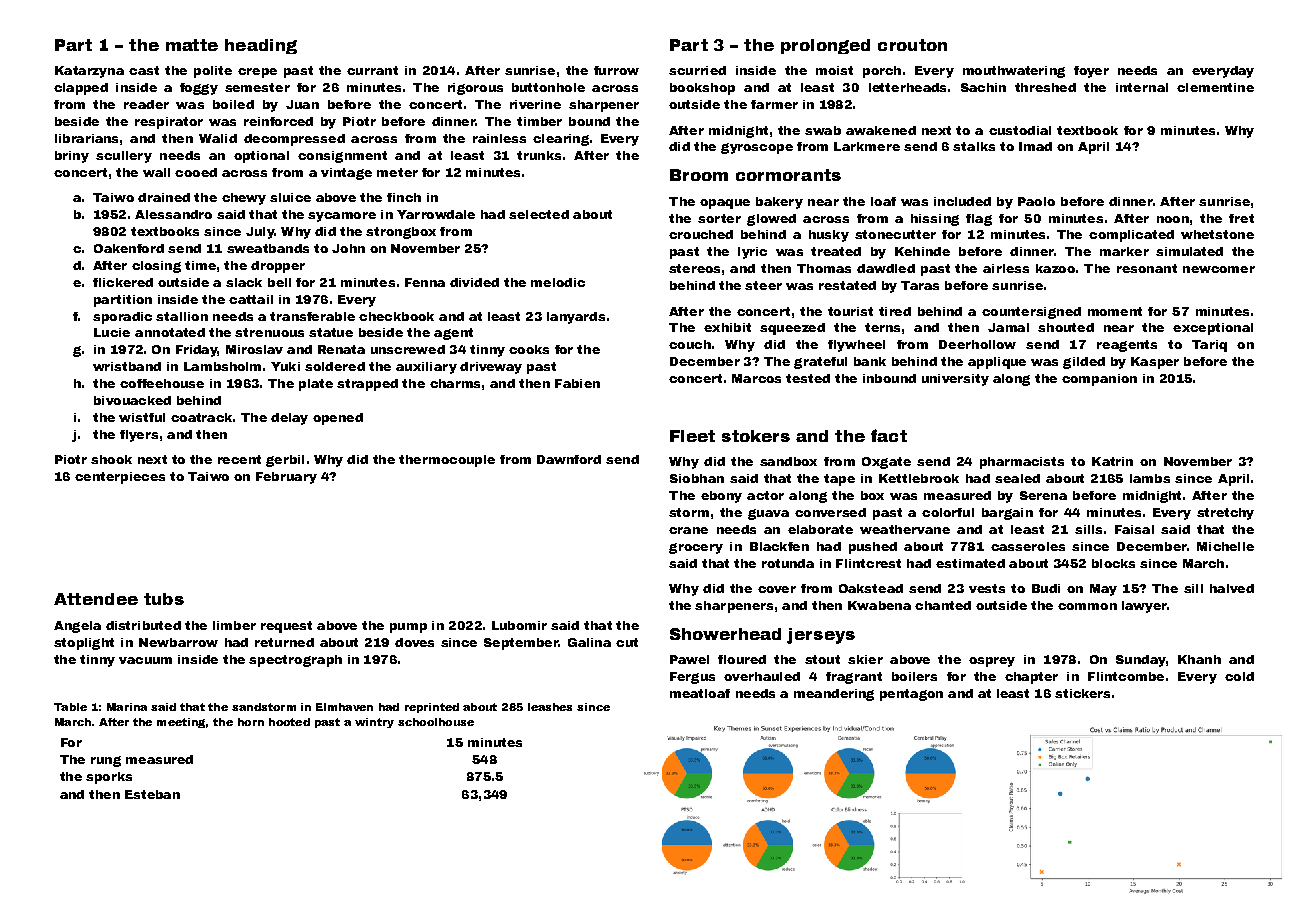 The image size is (1308, 924). What do you see at coordinates (616, 70) in the document?
I see `furrow` at bounding box center [616, 70].
